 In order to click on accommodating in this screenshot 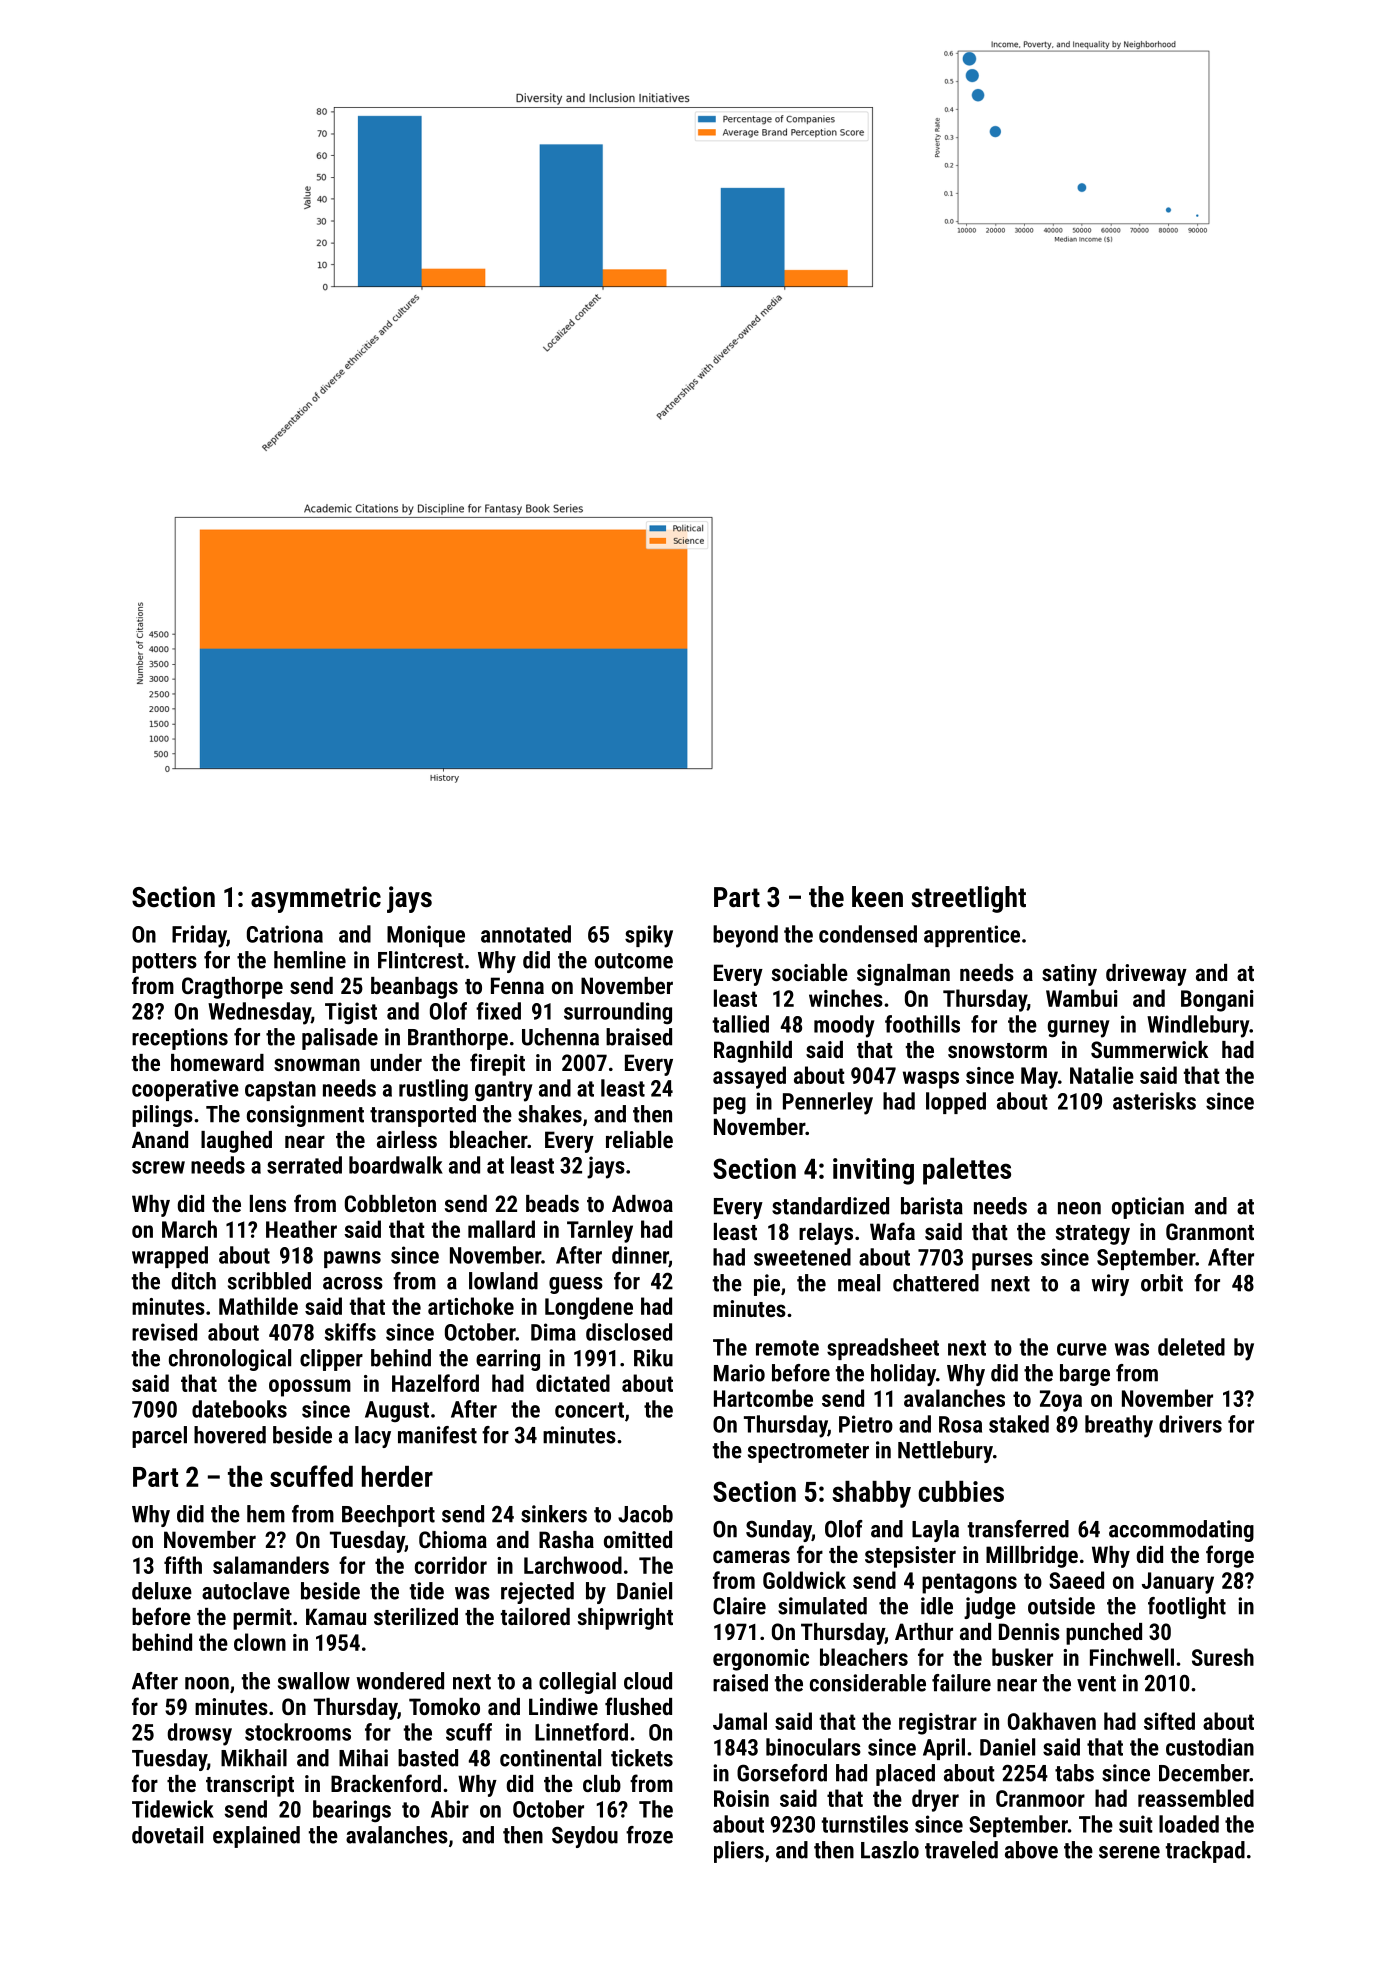, I will do `click(1181, 1531)`.
